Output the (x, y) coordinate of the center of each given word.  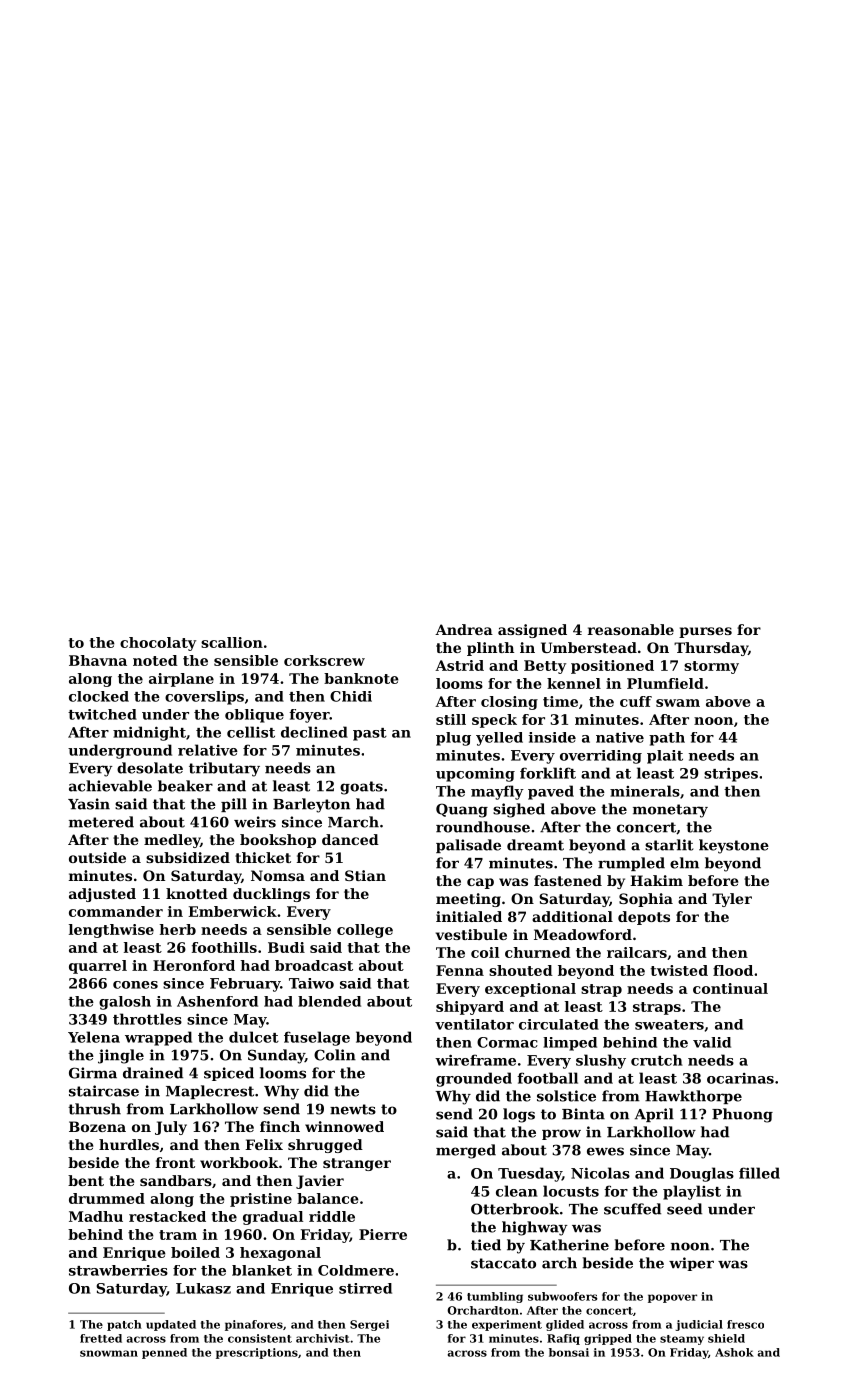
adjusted (102, 895)
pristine (261, 1200)
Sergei (369, 1325)
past (370, 734)
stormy (711, 667)
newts (353, 1109)
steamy (682, 1340)
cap (480, 883)
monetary (670, 811)
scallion (232, 642)
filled (759, 1173)
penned (164, 1353)
